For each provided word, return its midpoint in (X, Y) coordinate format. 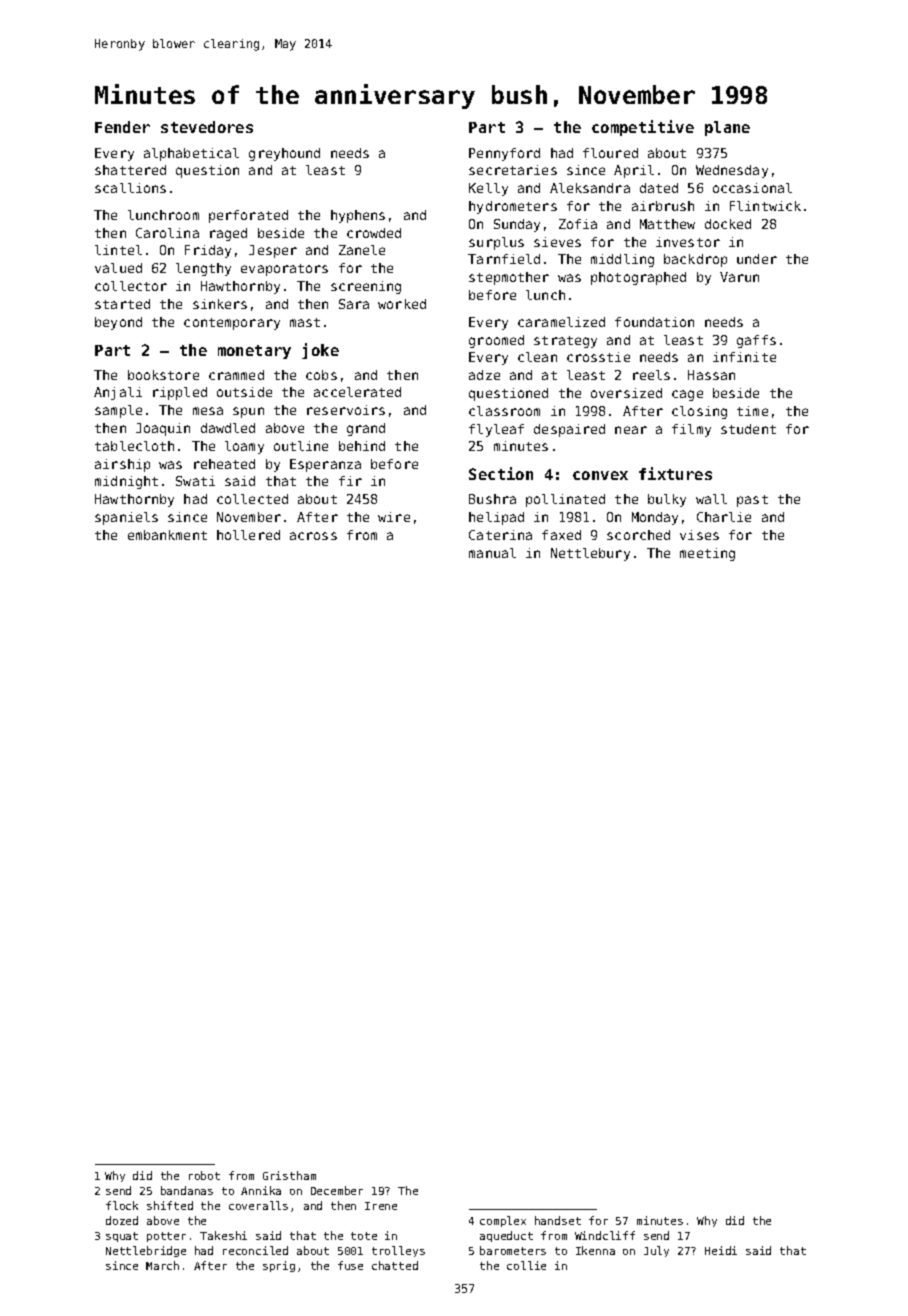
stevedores (207, 127)
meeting (707, 554)
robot (204, 1175)
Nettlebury (590, 554)
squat (122, 1237)
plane (727, 128)
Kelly (488, 189)
